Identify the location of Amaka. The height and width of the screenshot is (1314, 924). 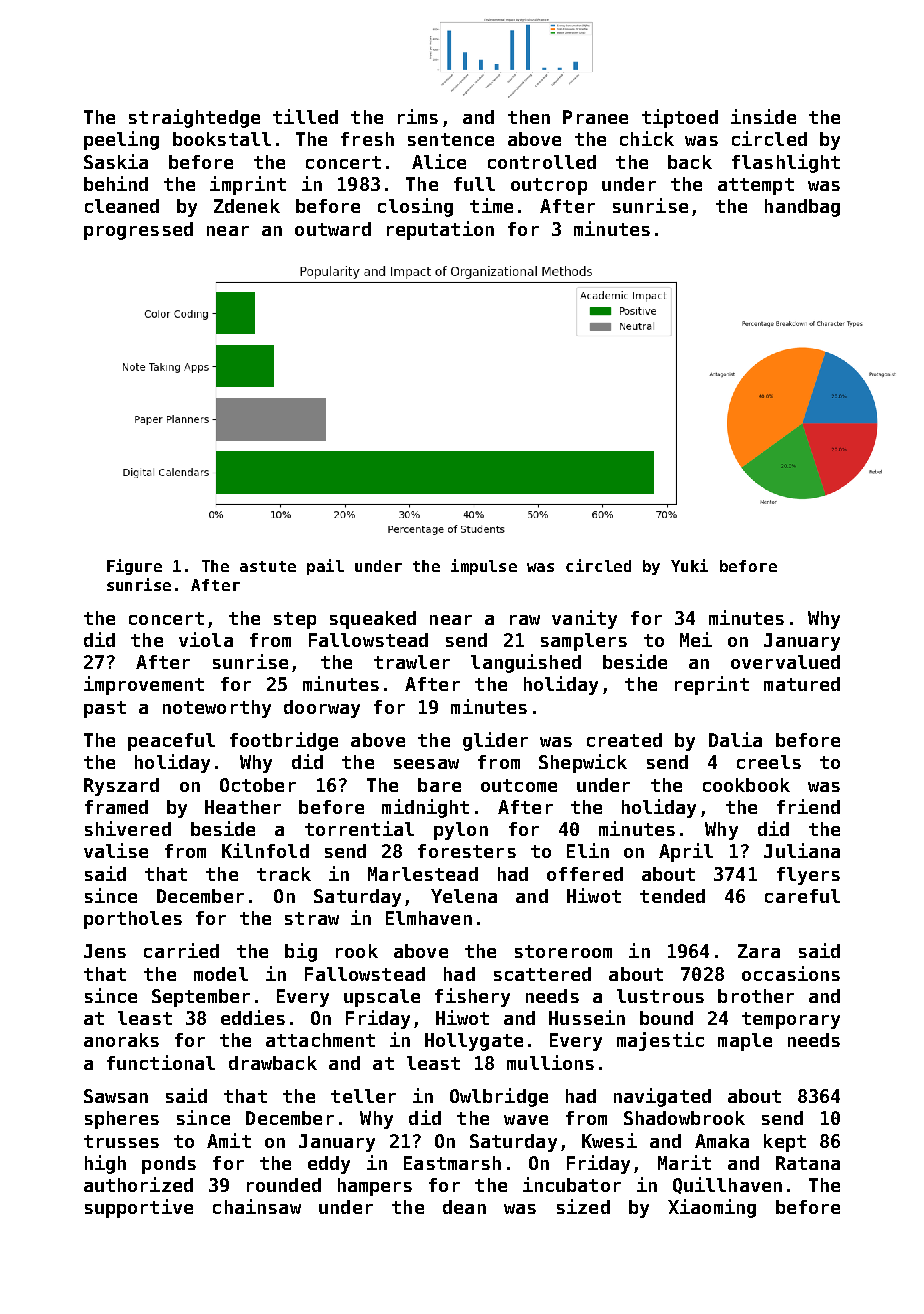
(722, 1141).
